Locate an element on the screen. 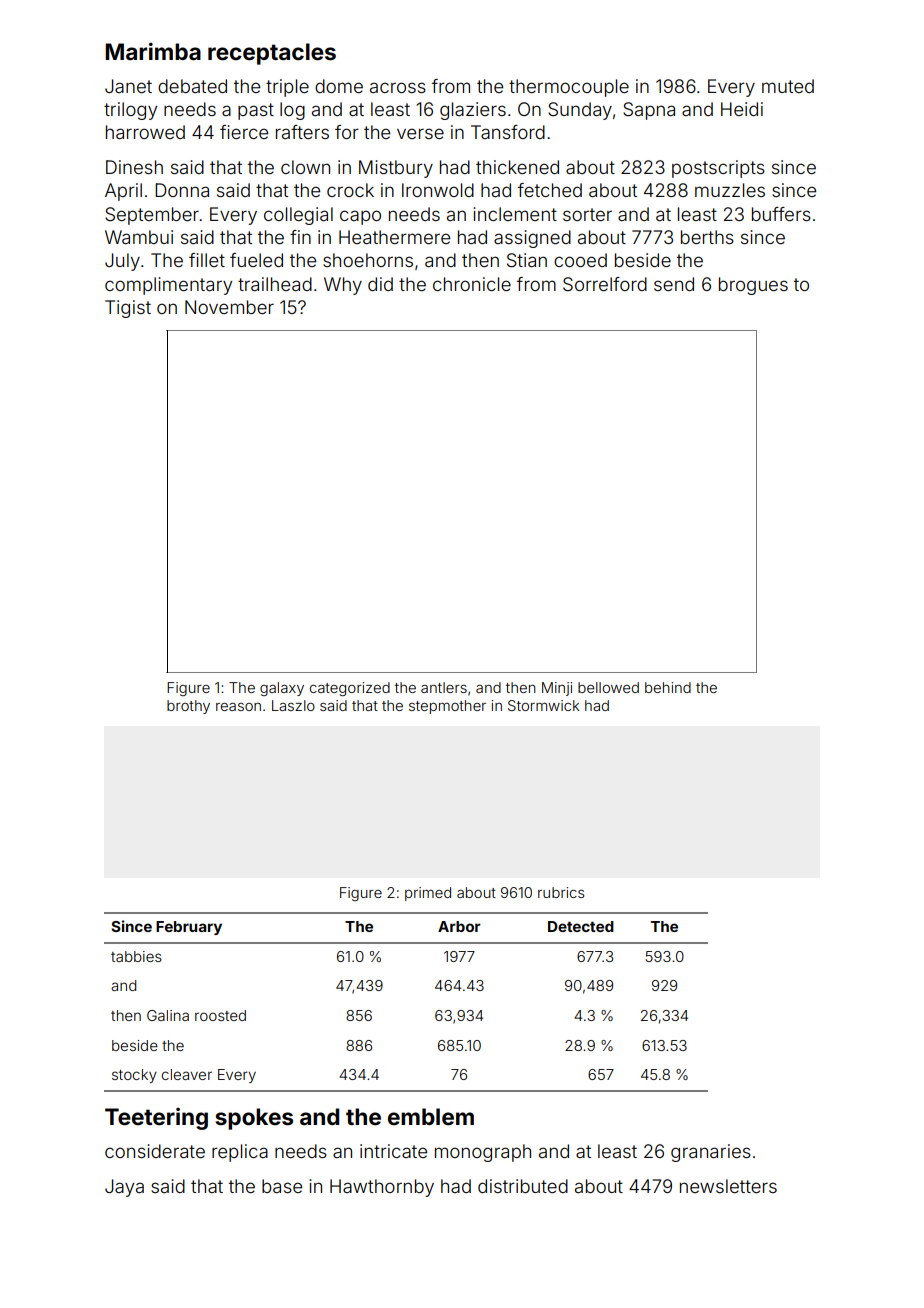 The width and height of the screenshot is (924, 1308). Sunday is located at coordinates (580, 111).
